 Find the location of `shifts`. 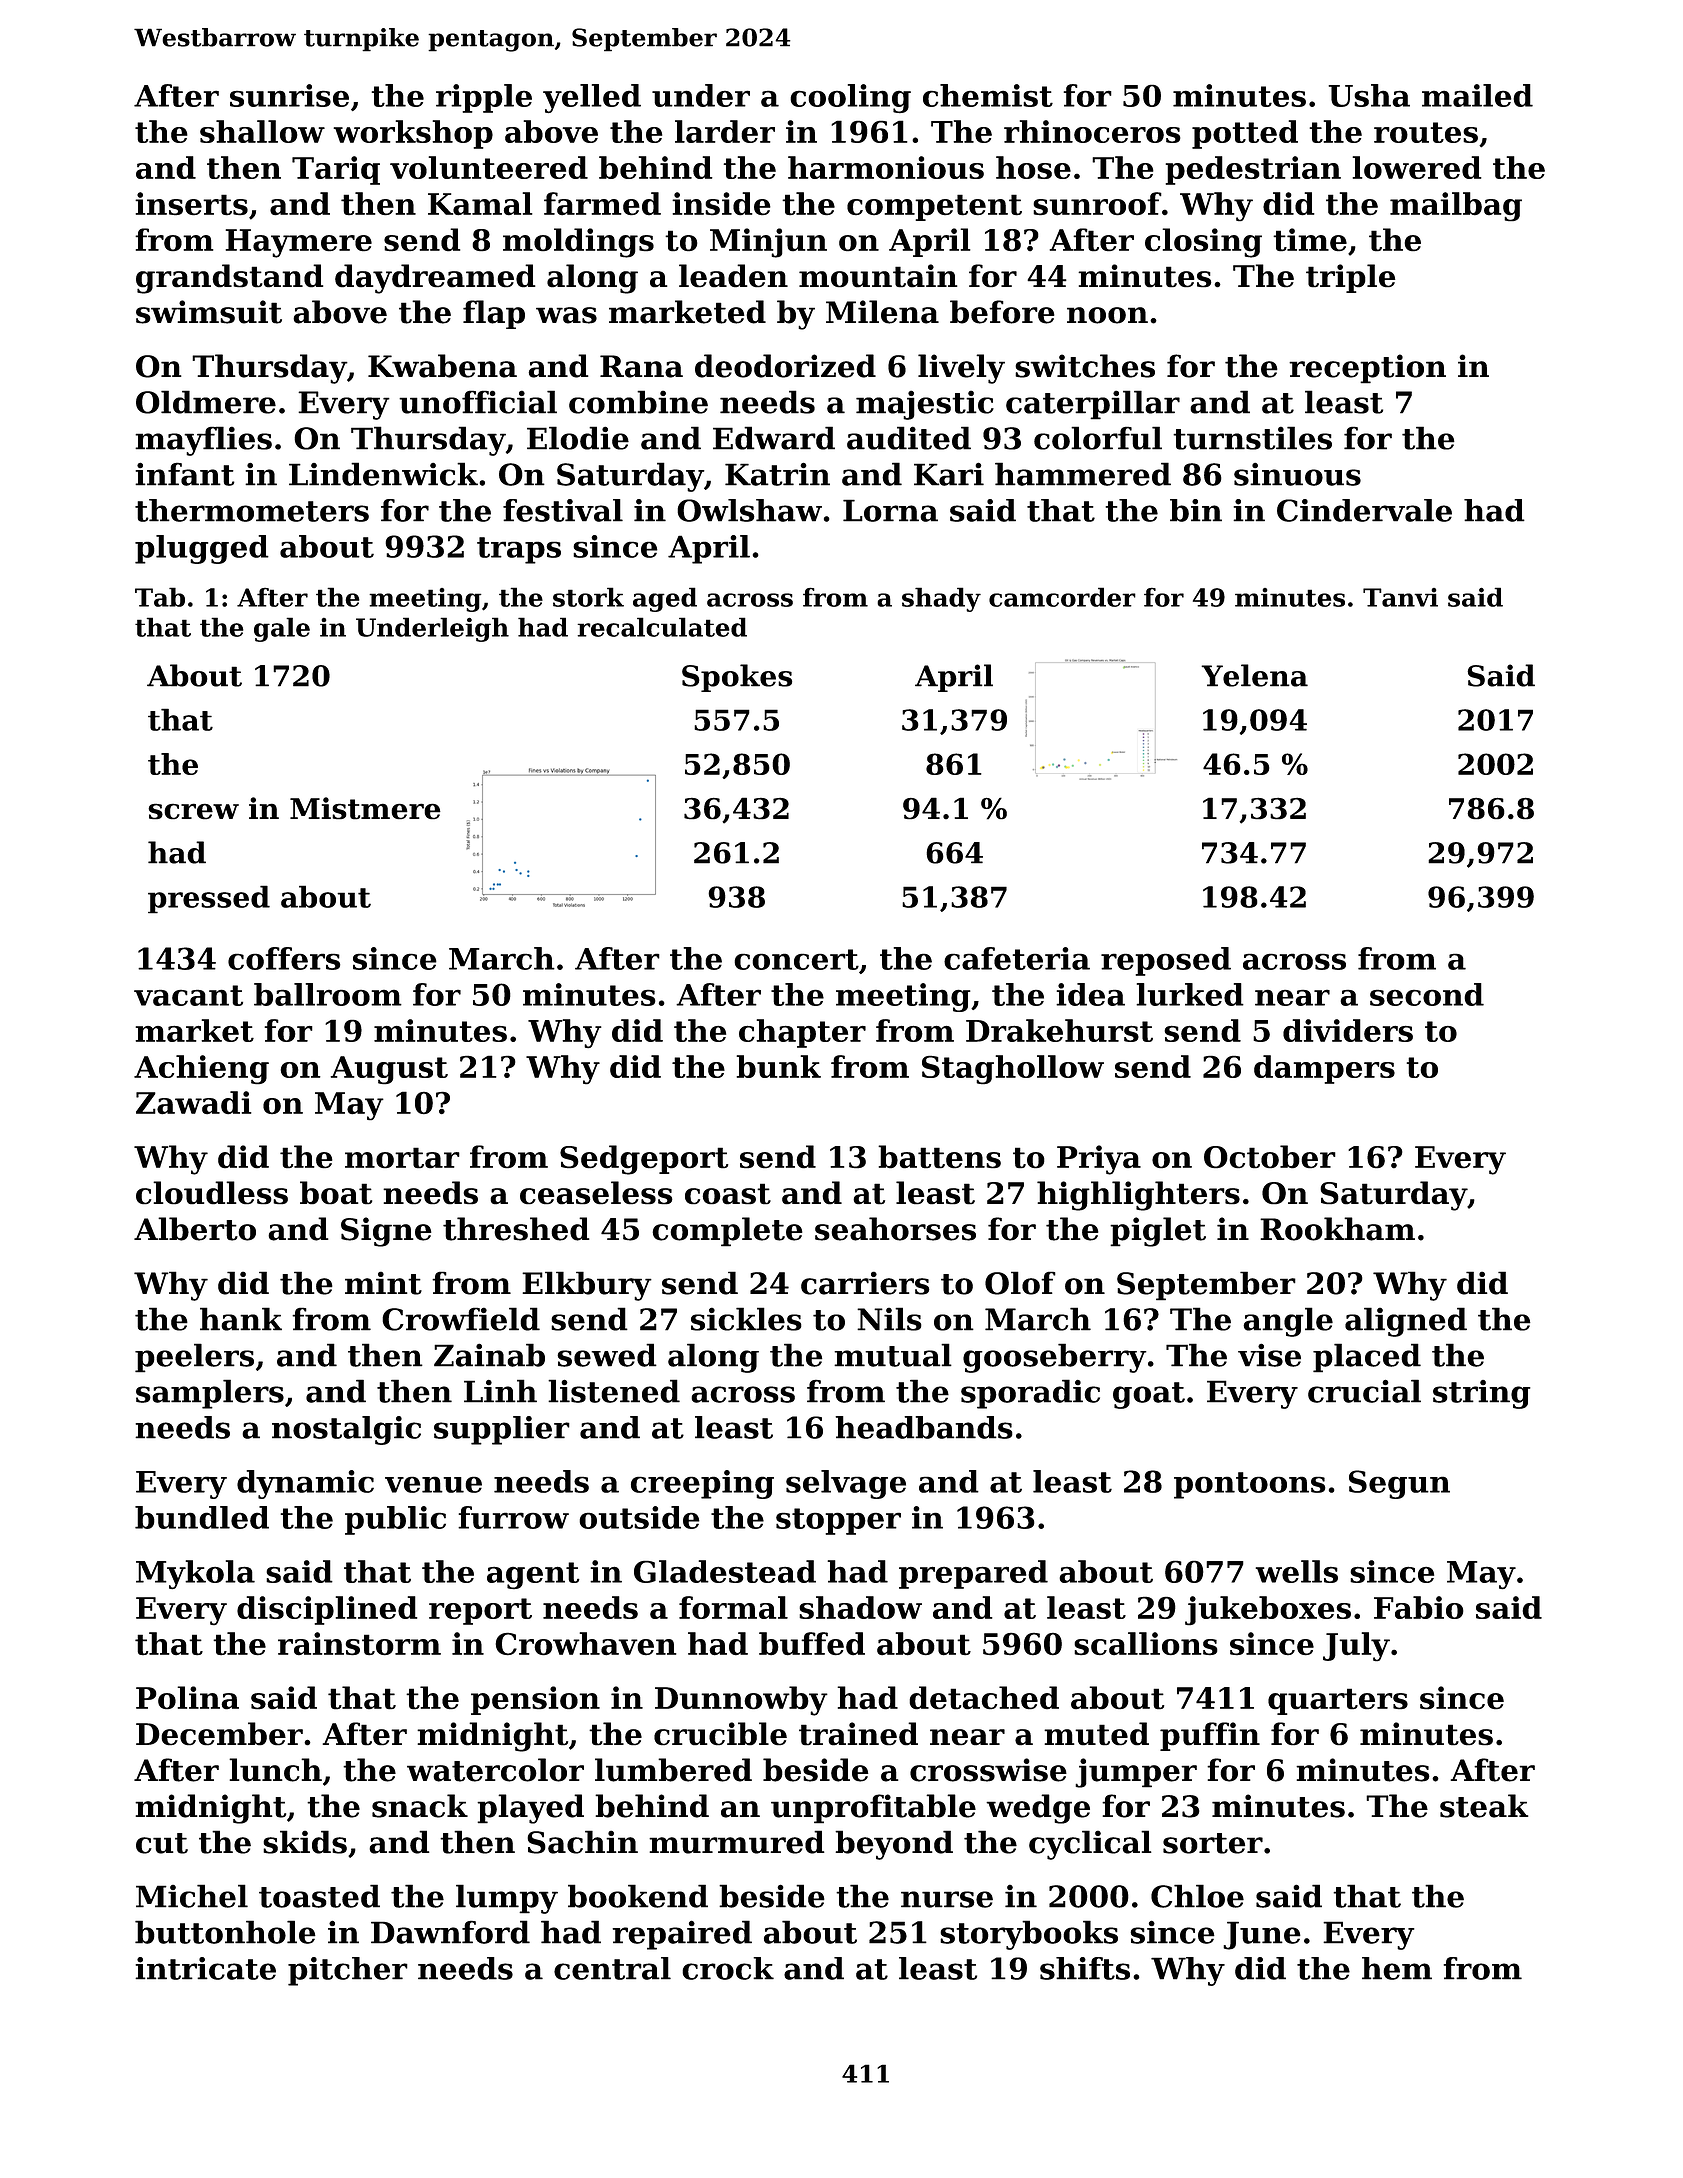

shifts is located at coordinates (1085, 1968).
